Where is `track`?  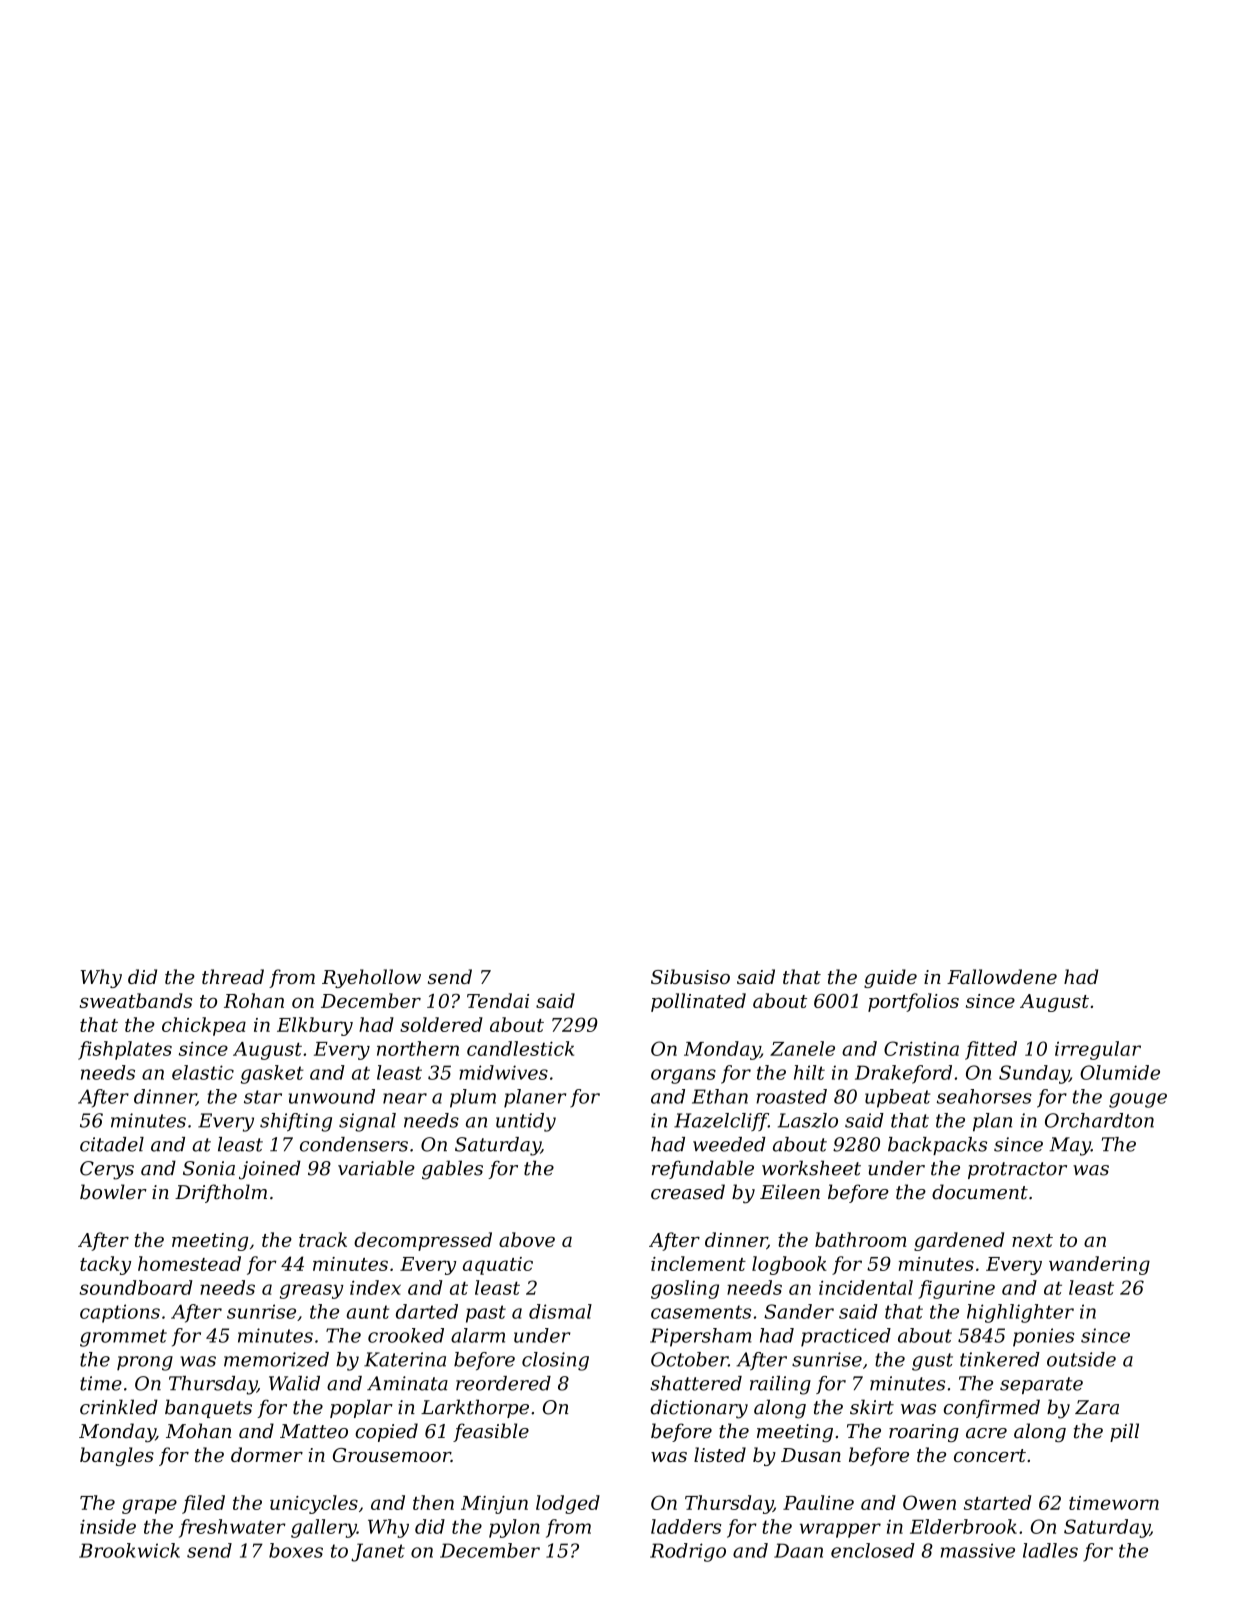 track is located at coordinates (323, 1239).
